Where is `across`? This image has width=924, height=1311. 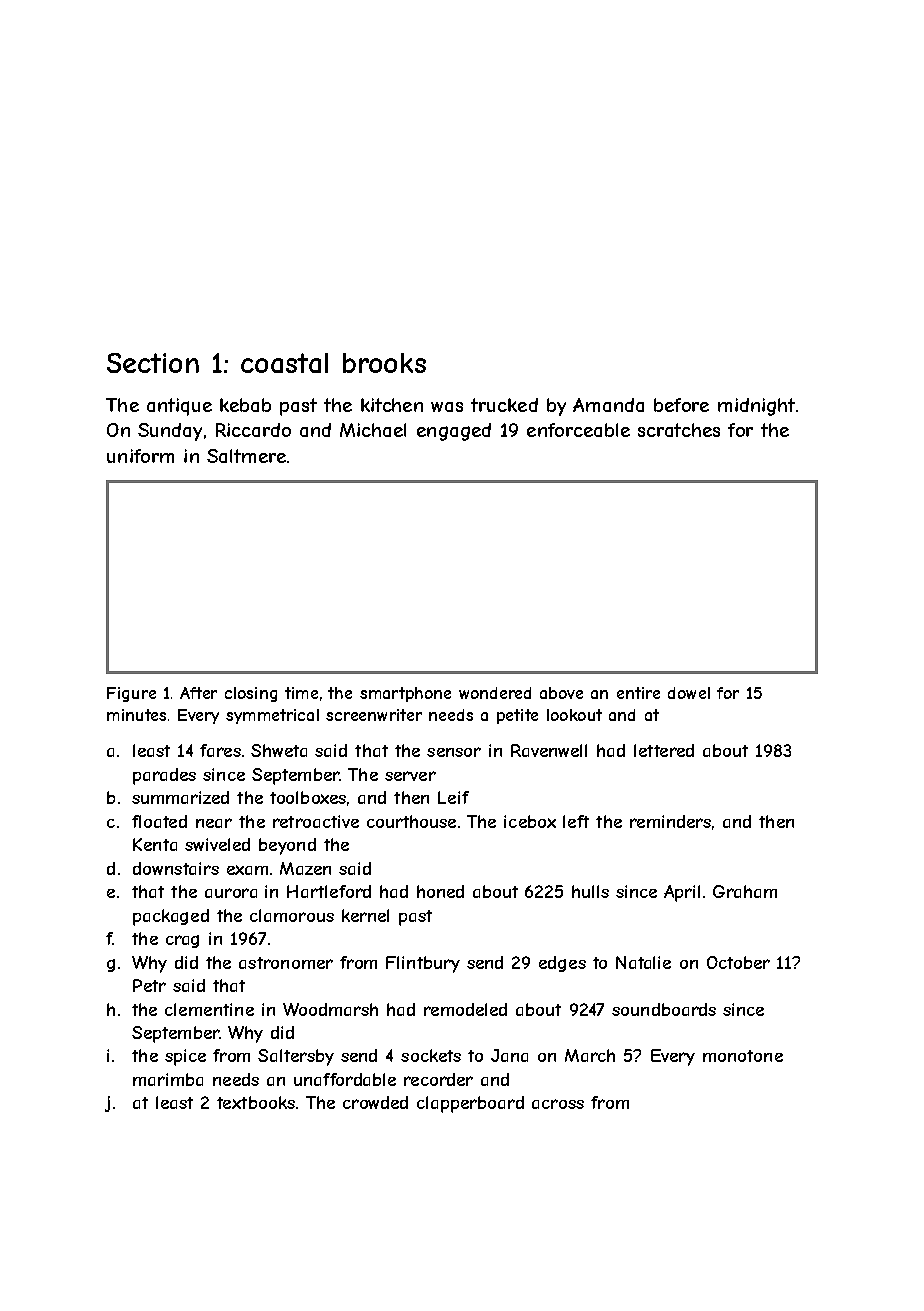
across is located at coordinates (558, 1104).
